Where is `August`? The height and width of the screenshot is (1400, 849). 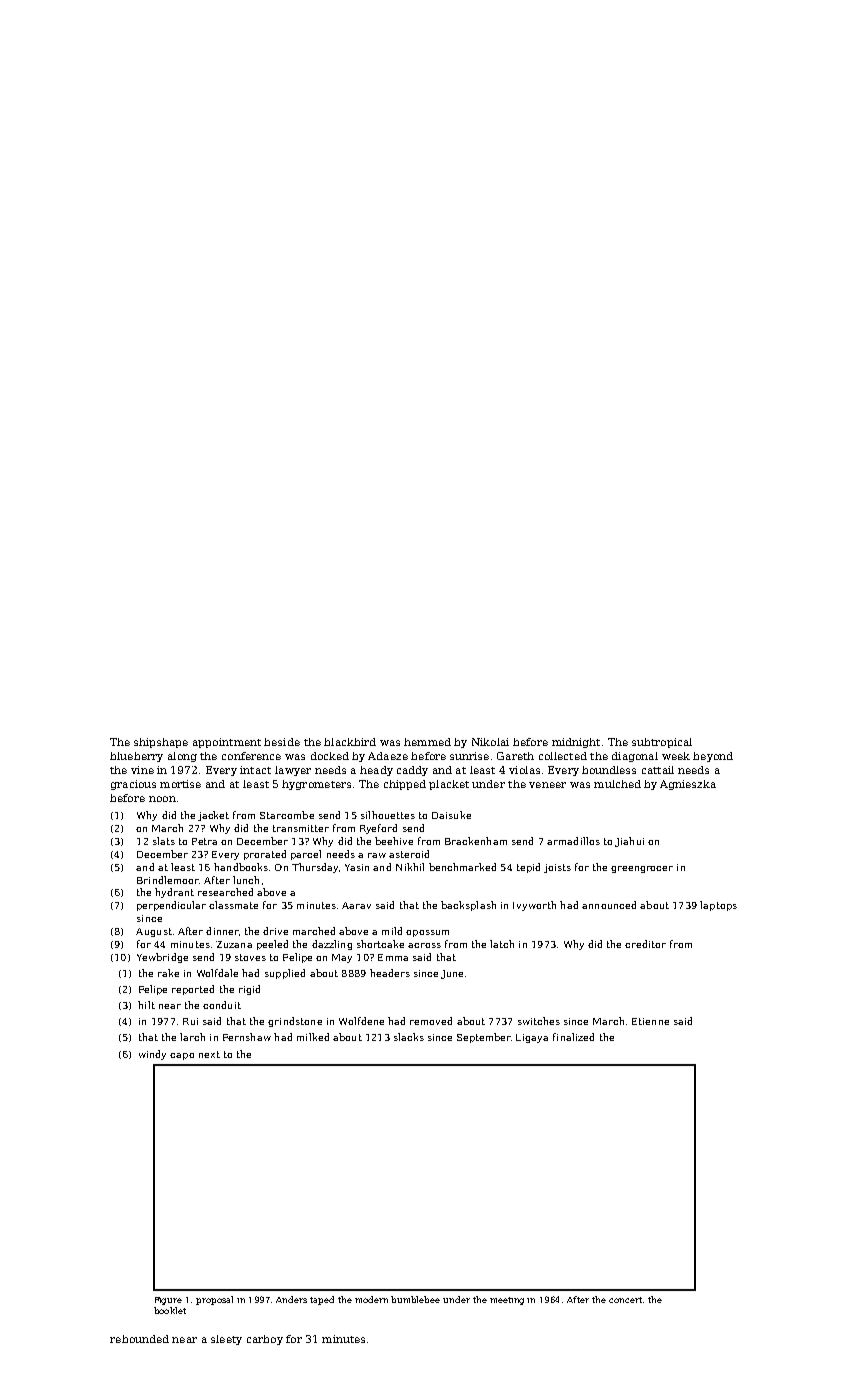
August is located at coordinates (154, 932).
